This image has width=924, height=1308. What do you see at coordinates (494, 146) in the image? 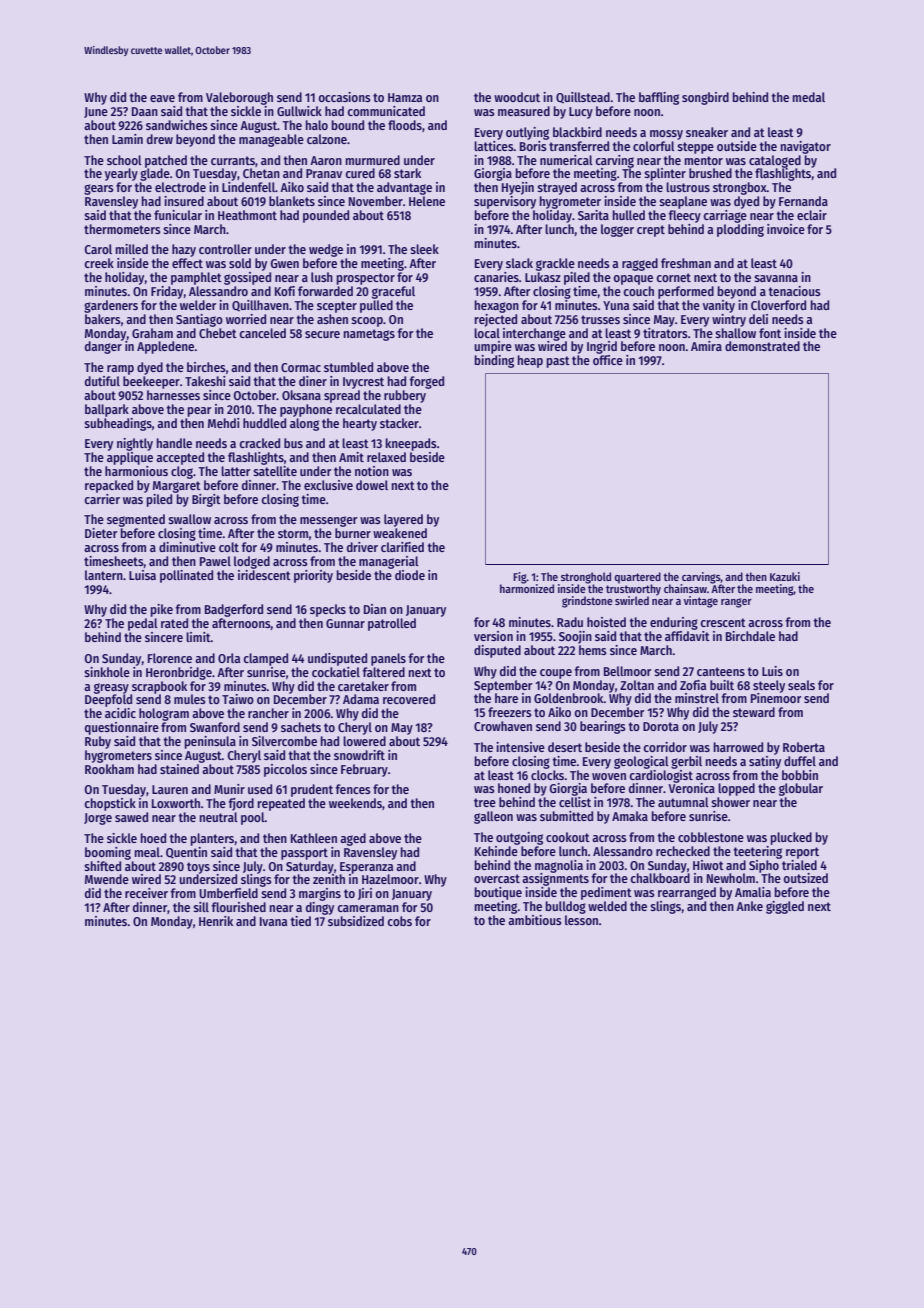
I see `lattices` at bounding box center [494, 146].
